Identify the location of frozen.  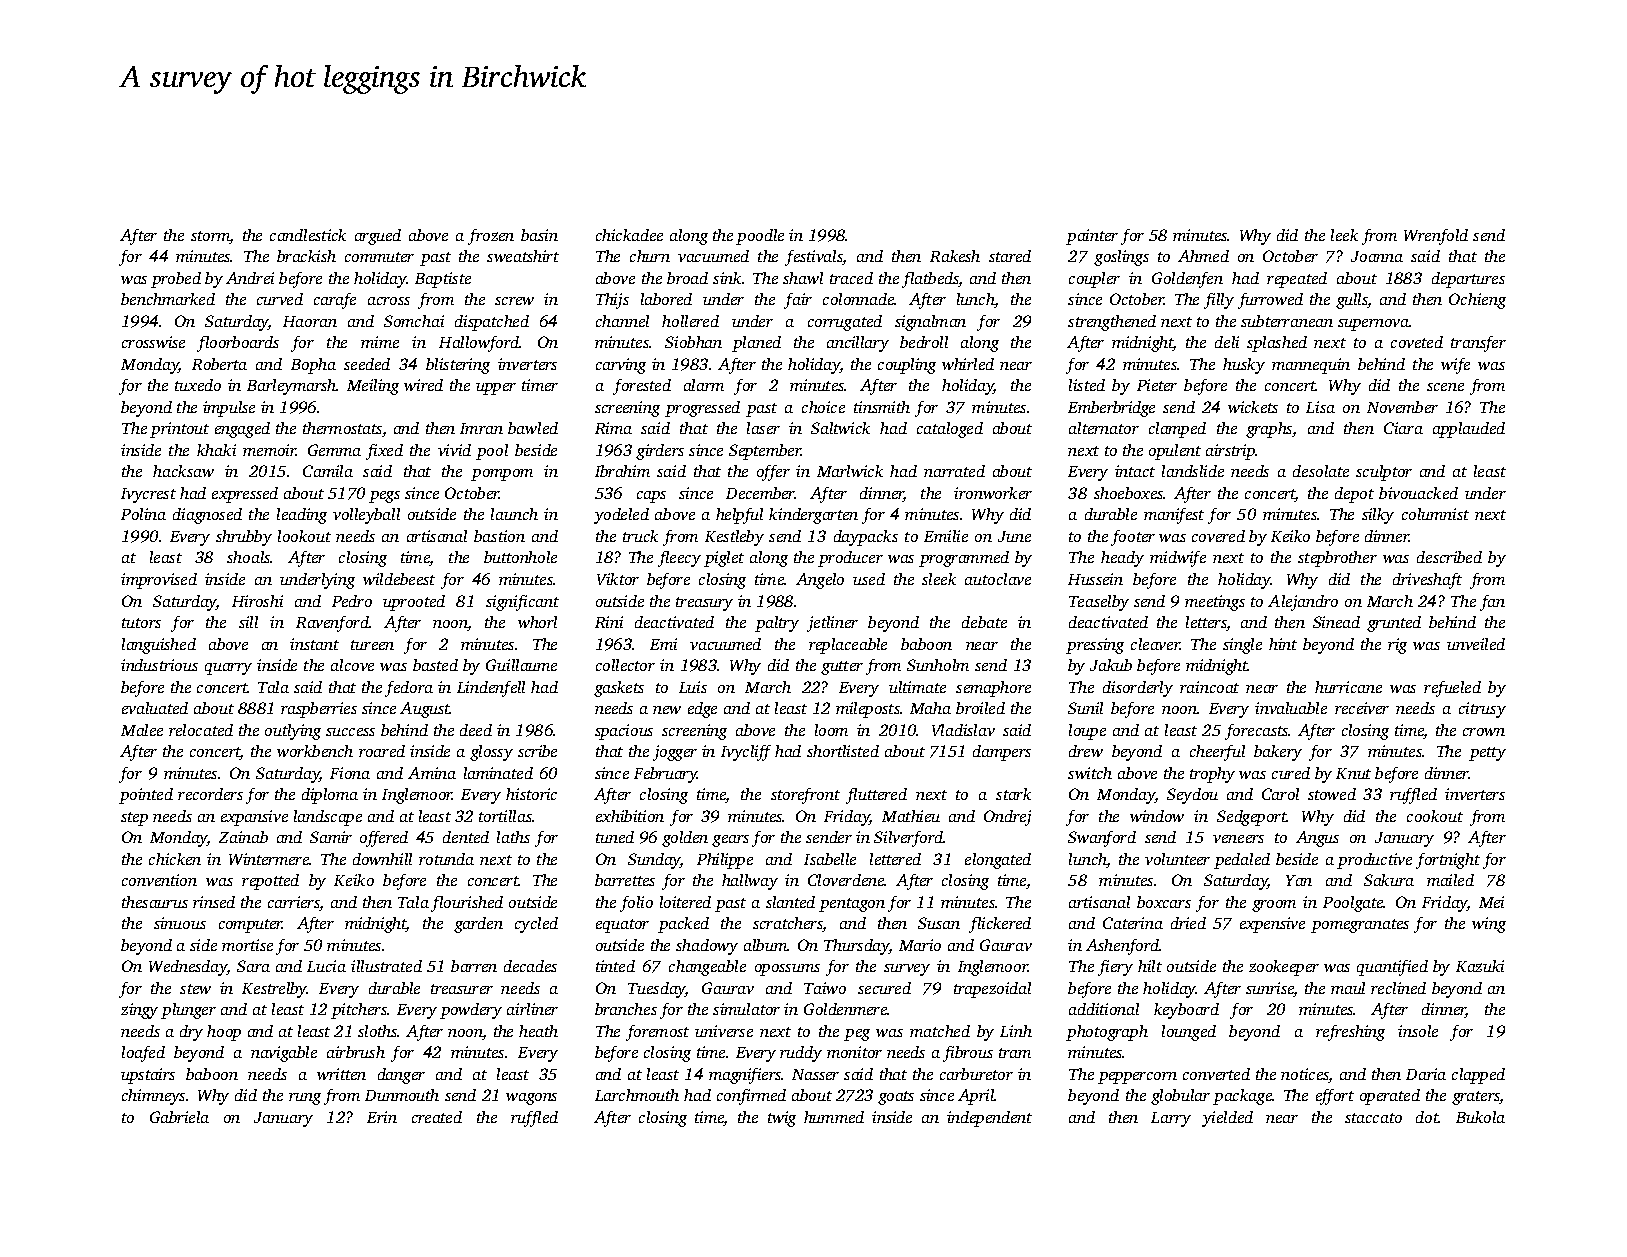
(491, 237).
